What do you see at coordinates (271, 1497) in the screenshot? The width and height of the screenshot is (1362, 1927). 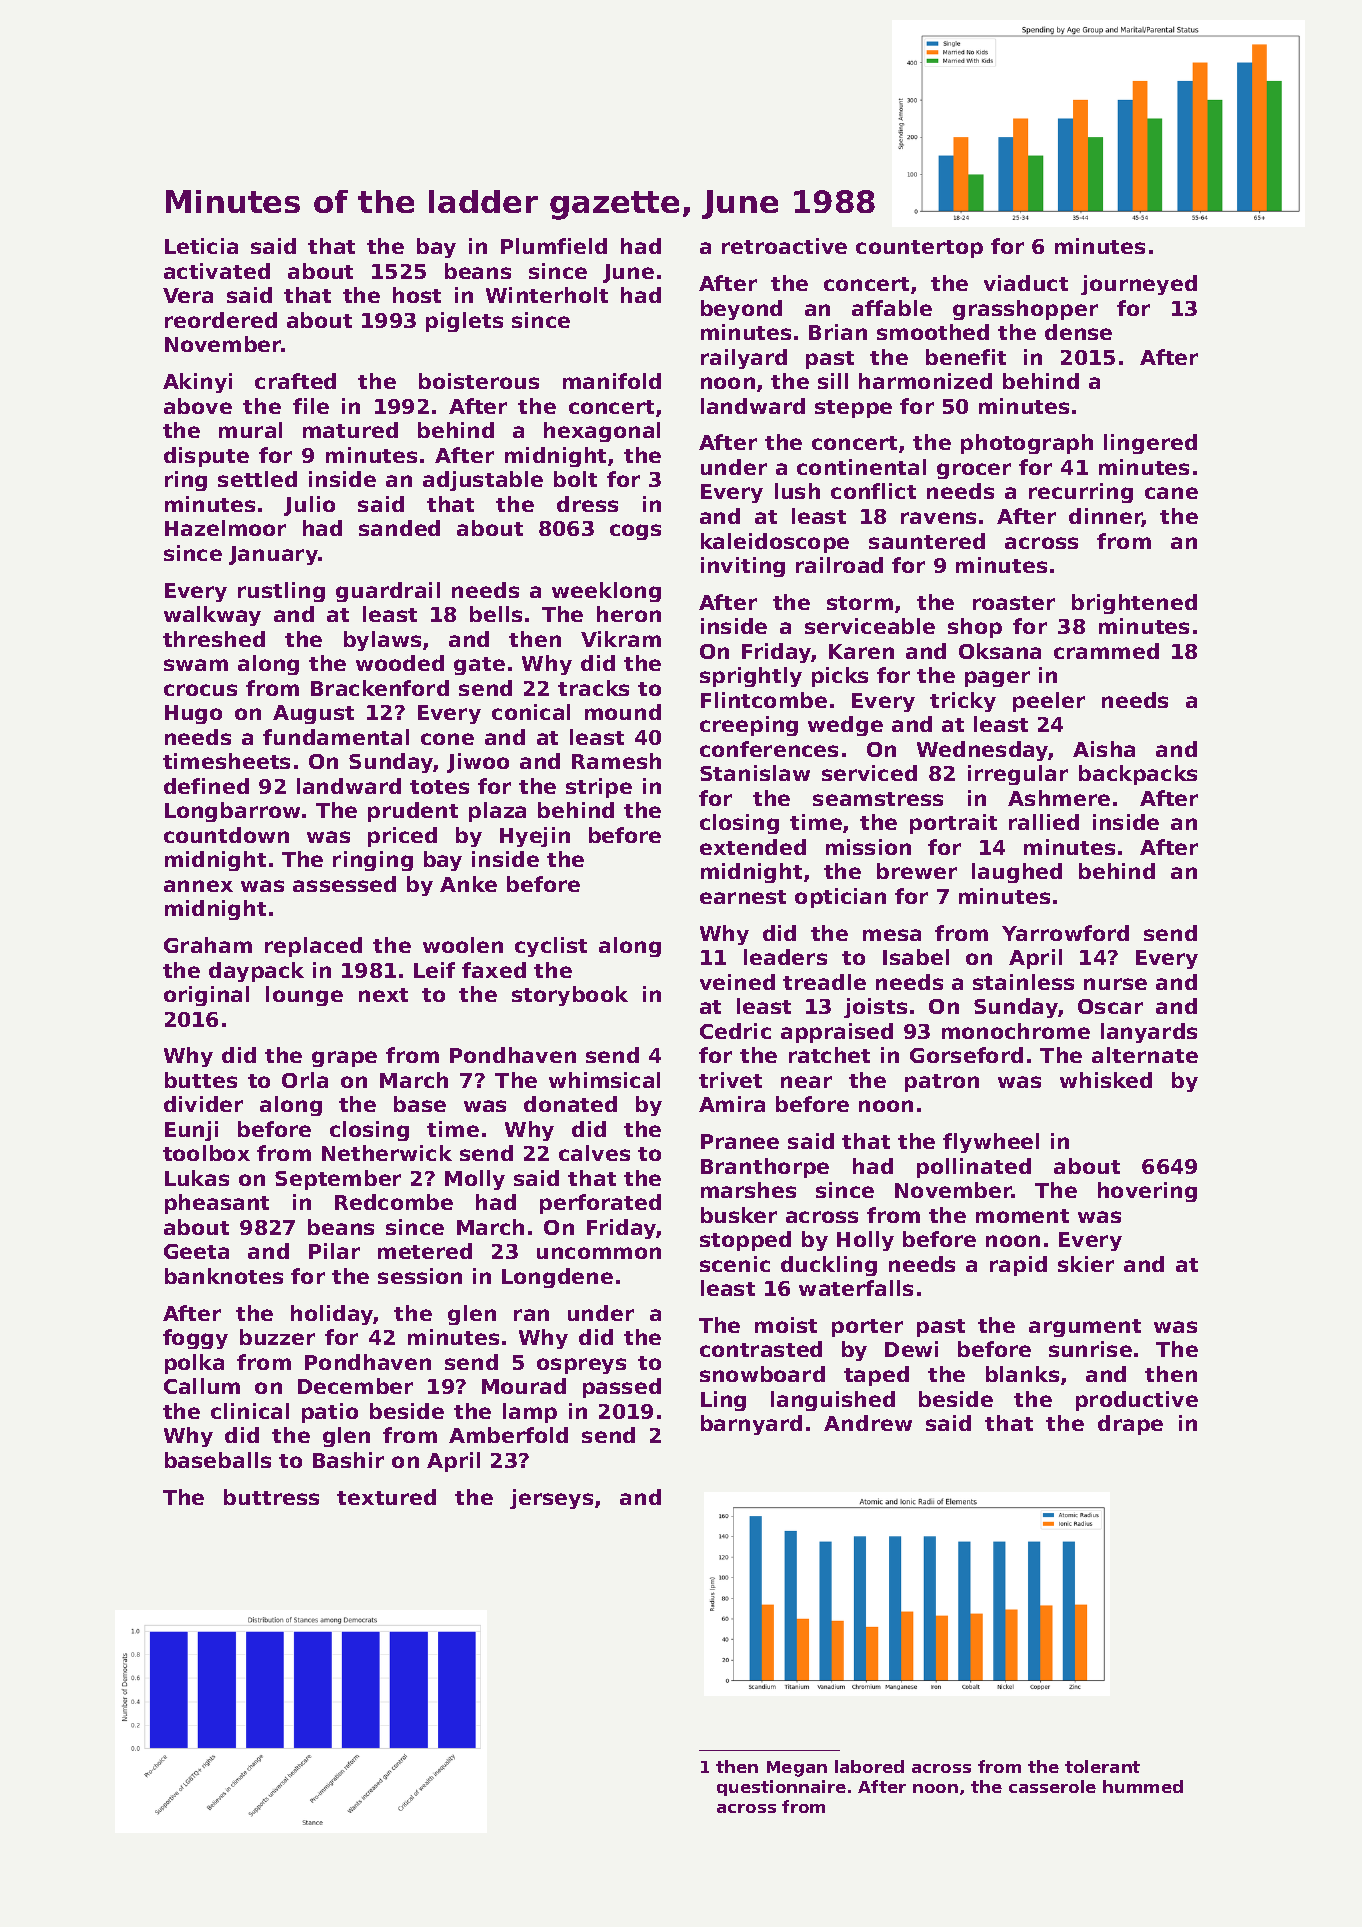 I see `buttress` at bounding box center [271, 1497].
